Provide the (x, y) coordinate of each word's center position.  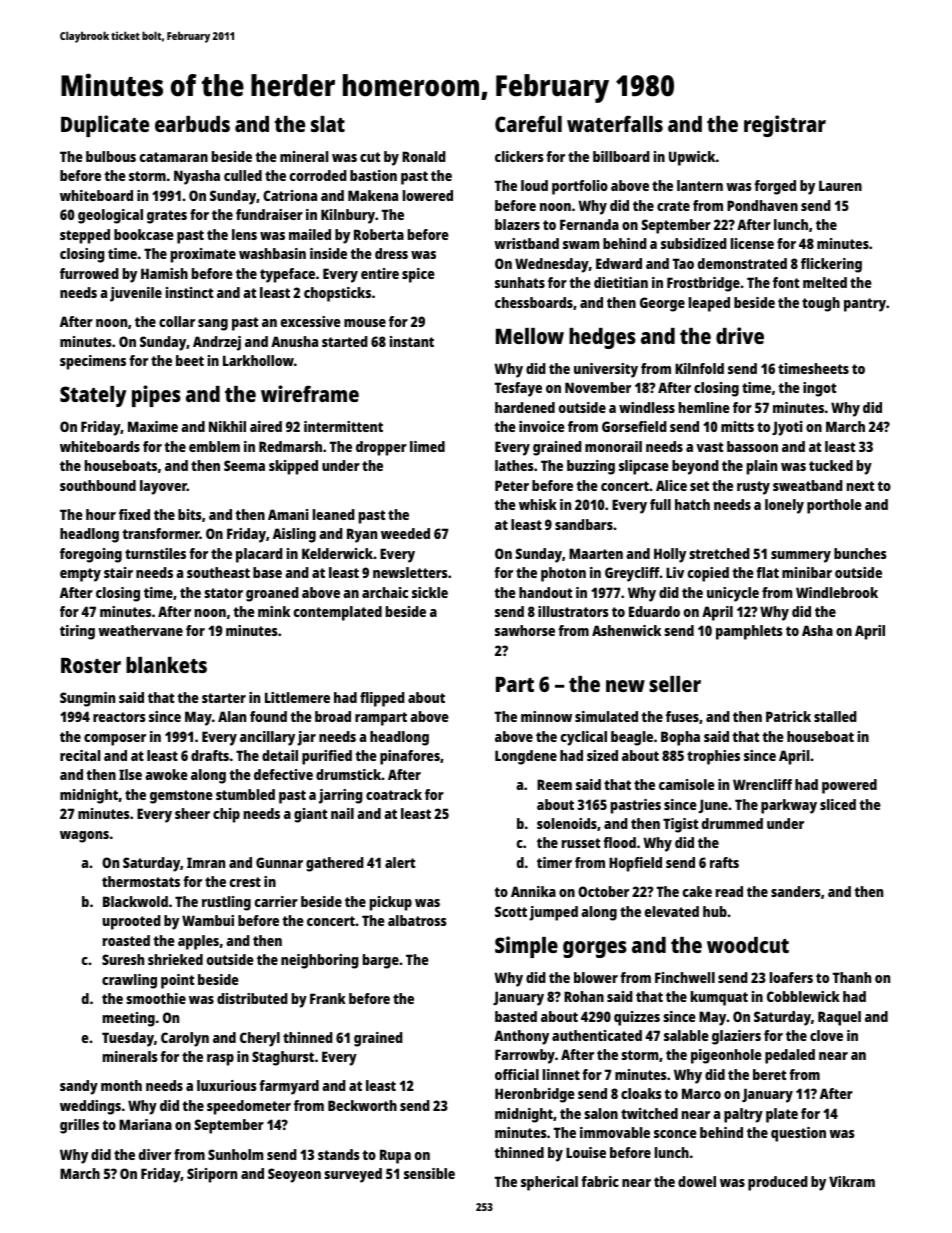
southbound (98, 485)
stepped (85, 236)
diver (155, 1154)
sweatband (808, 485)
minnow (546, 716)
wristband (526, 243)
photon (563, 574)
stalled (835, 716)
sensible (429, 1173)
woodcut (748, 945)
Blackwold (135, 901)
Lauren (840, 185)
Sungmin (87, 699)
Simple (526, 947)
